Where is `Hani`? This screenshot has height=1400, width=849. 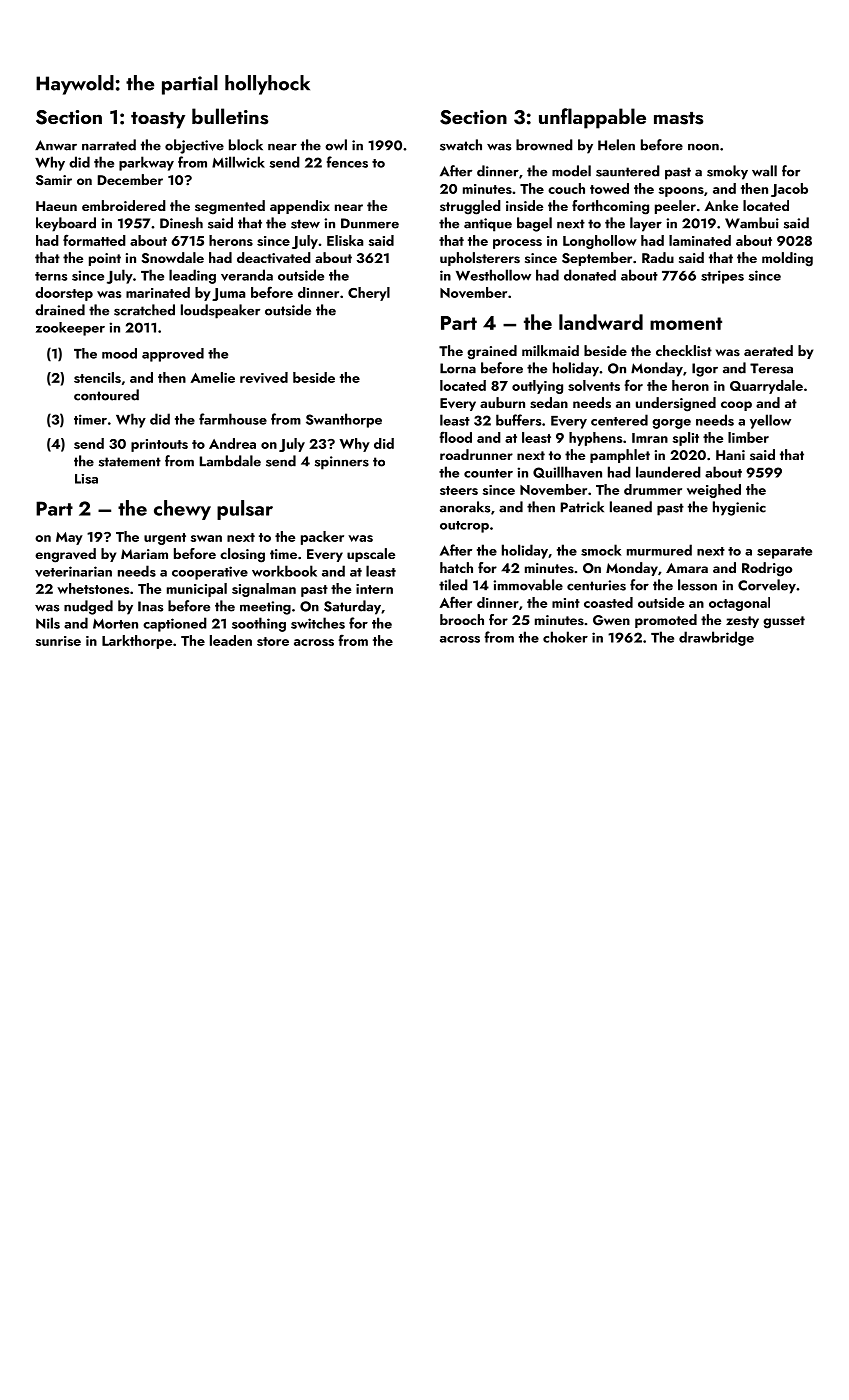
Hani is located at coordinates (730, 455).
